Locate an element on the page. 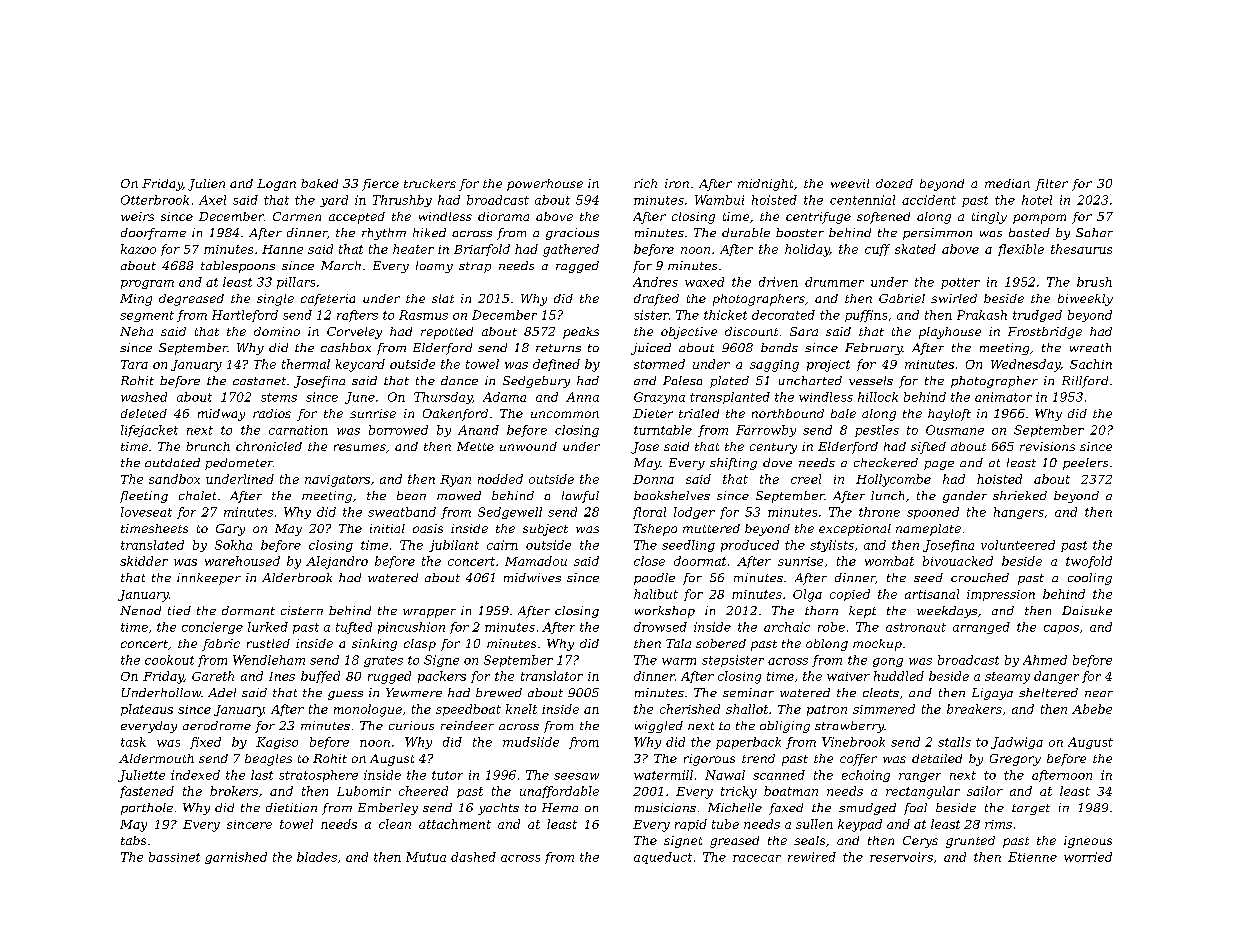 Image resolution: width=1233 pixels, height=952 pixels. doormat is located at coordinates (700, 561).
